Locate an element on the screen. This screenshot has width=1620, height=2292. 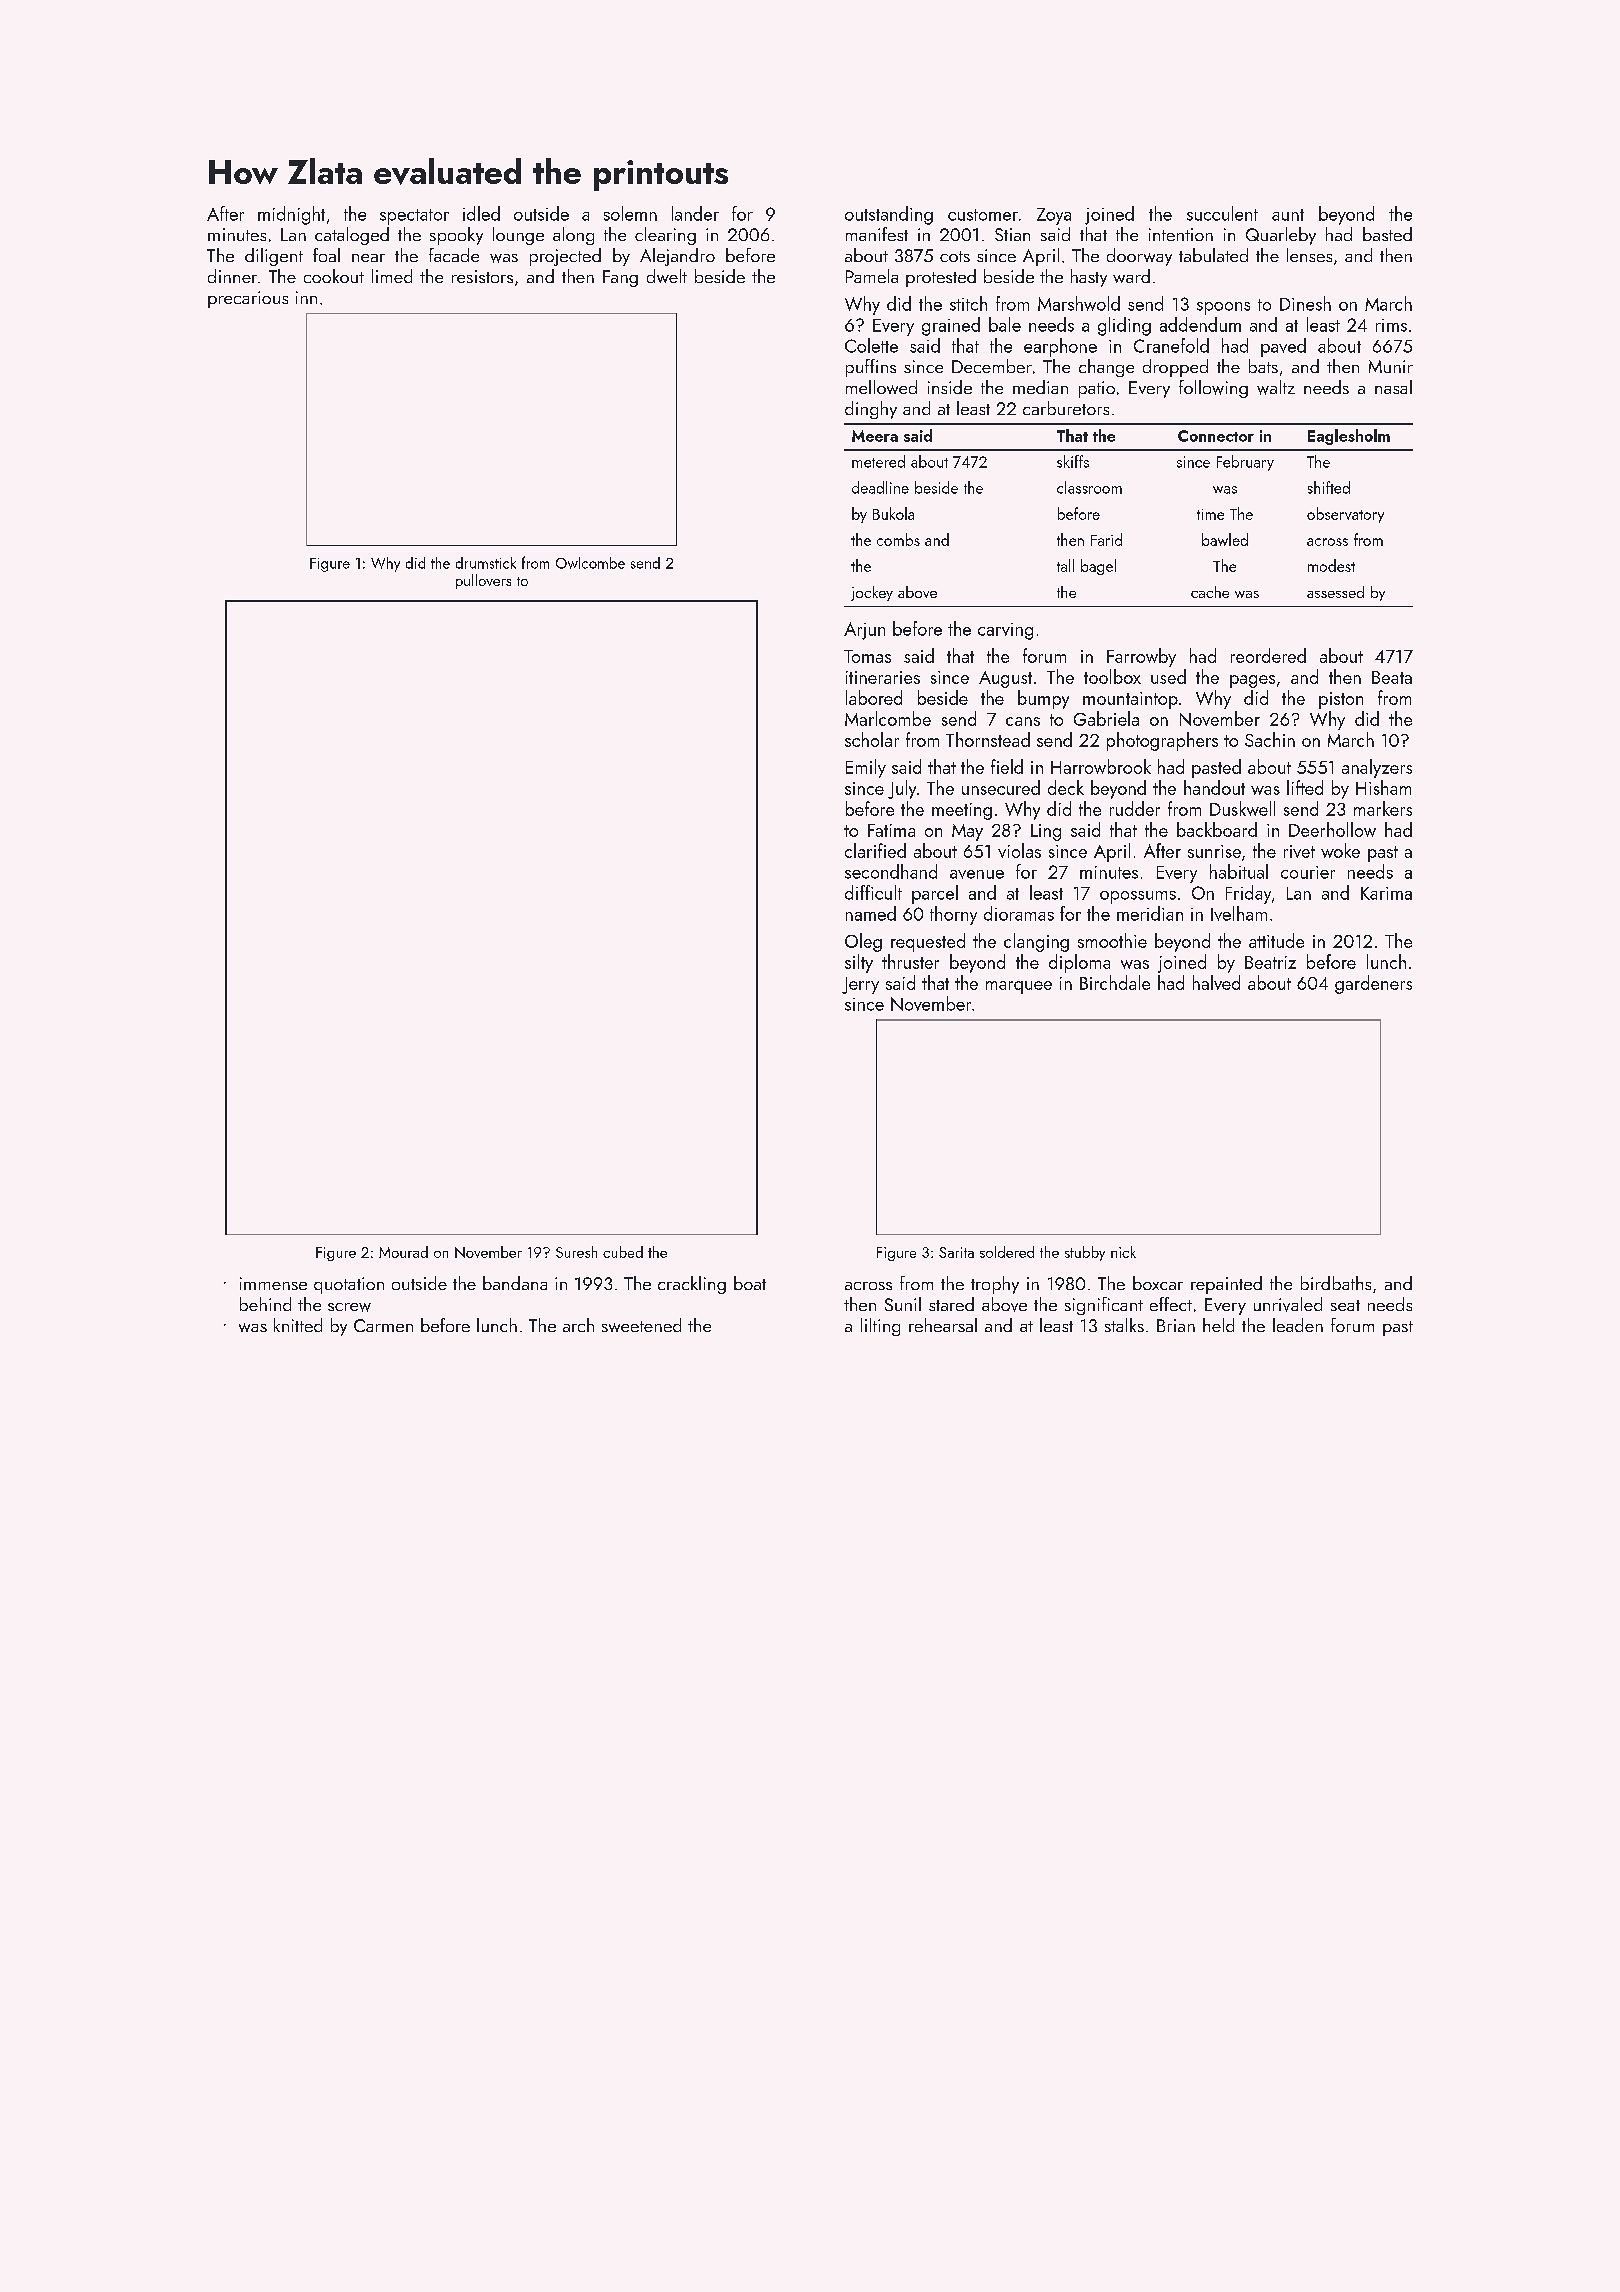
Jerry is located at coordinates (860, 985).
